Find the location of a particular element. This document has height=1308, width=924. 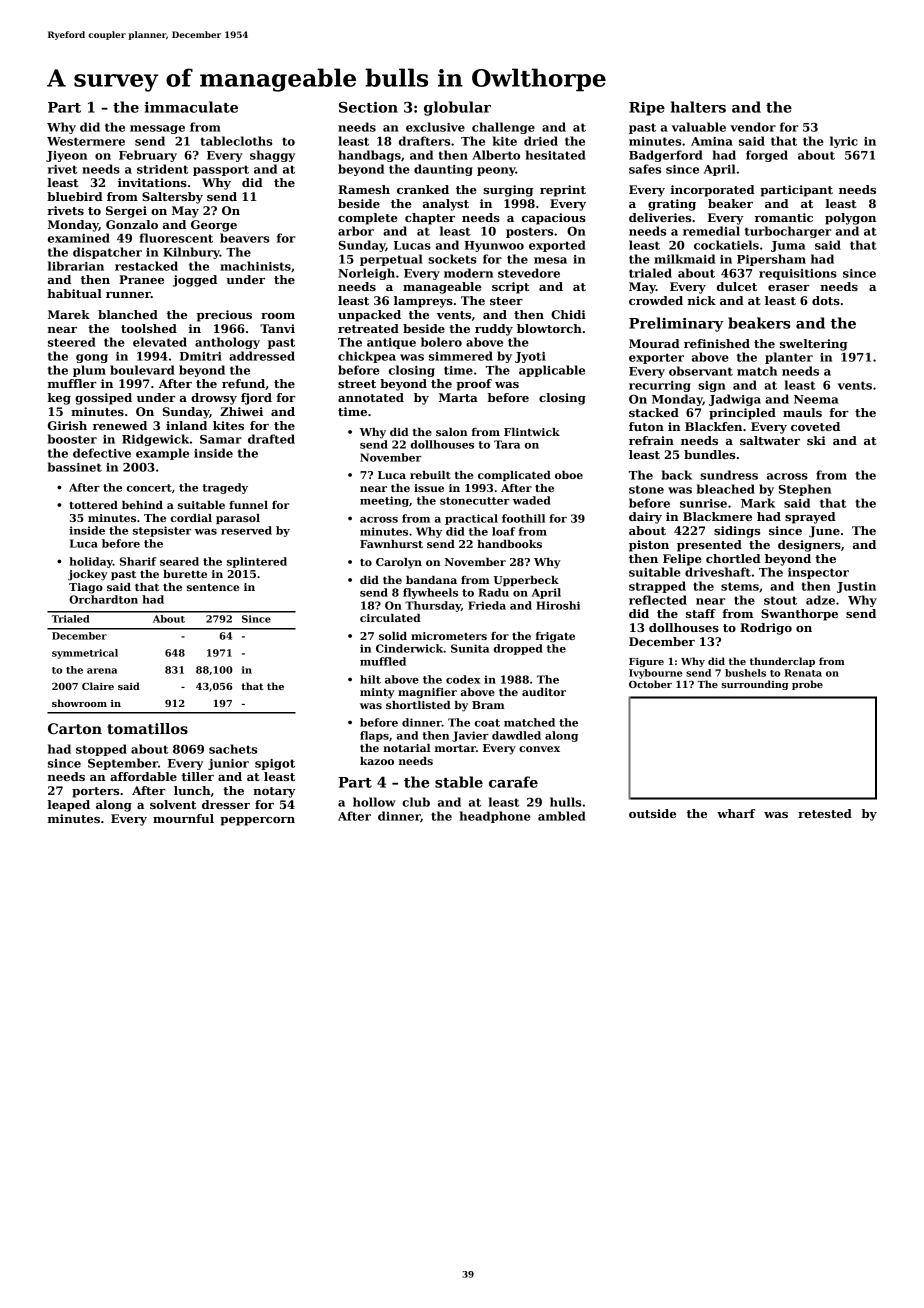

Jiyeon is located at coordinates (66, 156).
